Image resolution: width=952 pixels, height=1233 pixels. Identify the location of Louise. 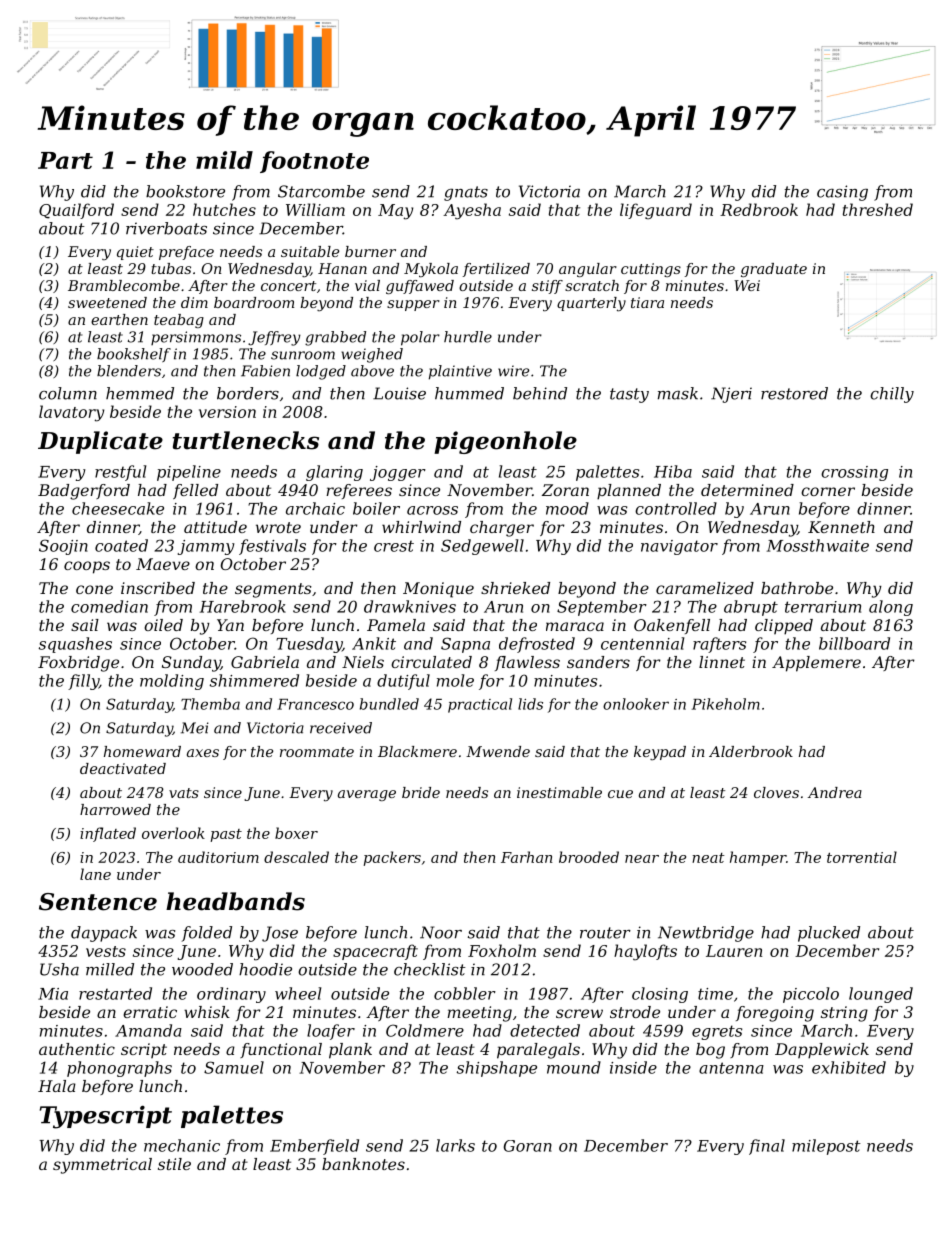
(399, 393).
